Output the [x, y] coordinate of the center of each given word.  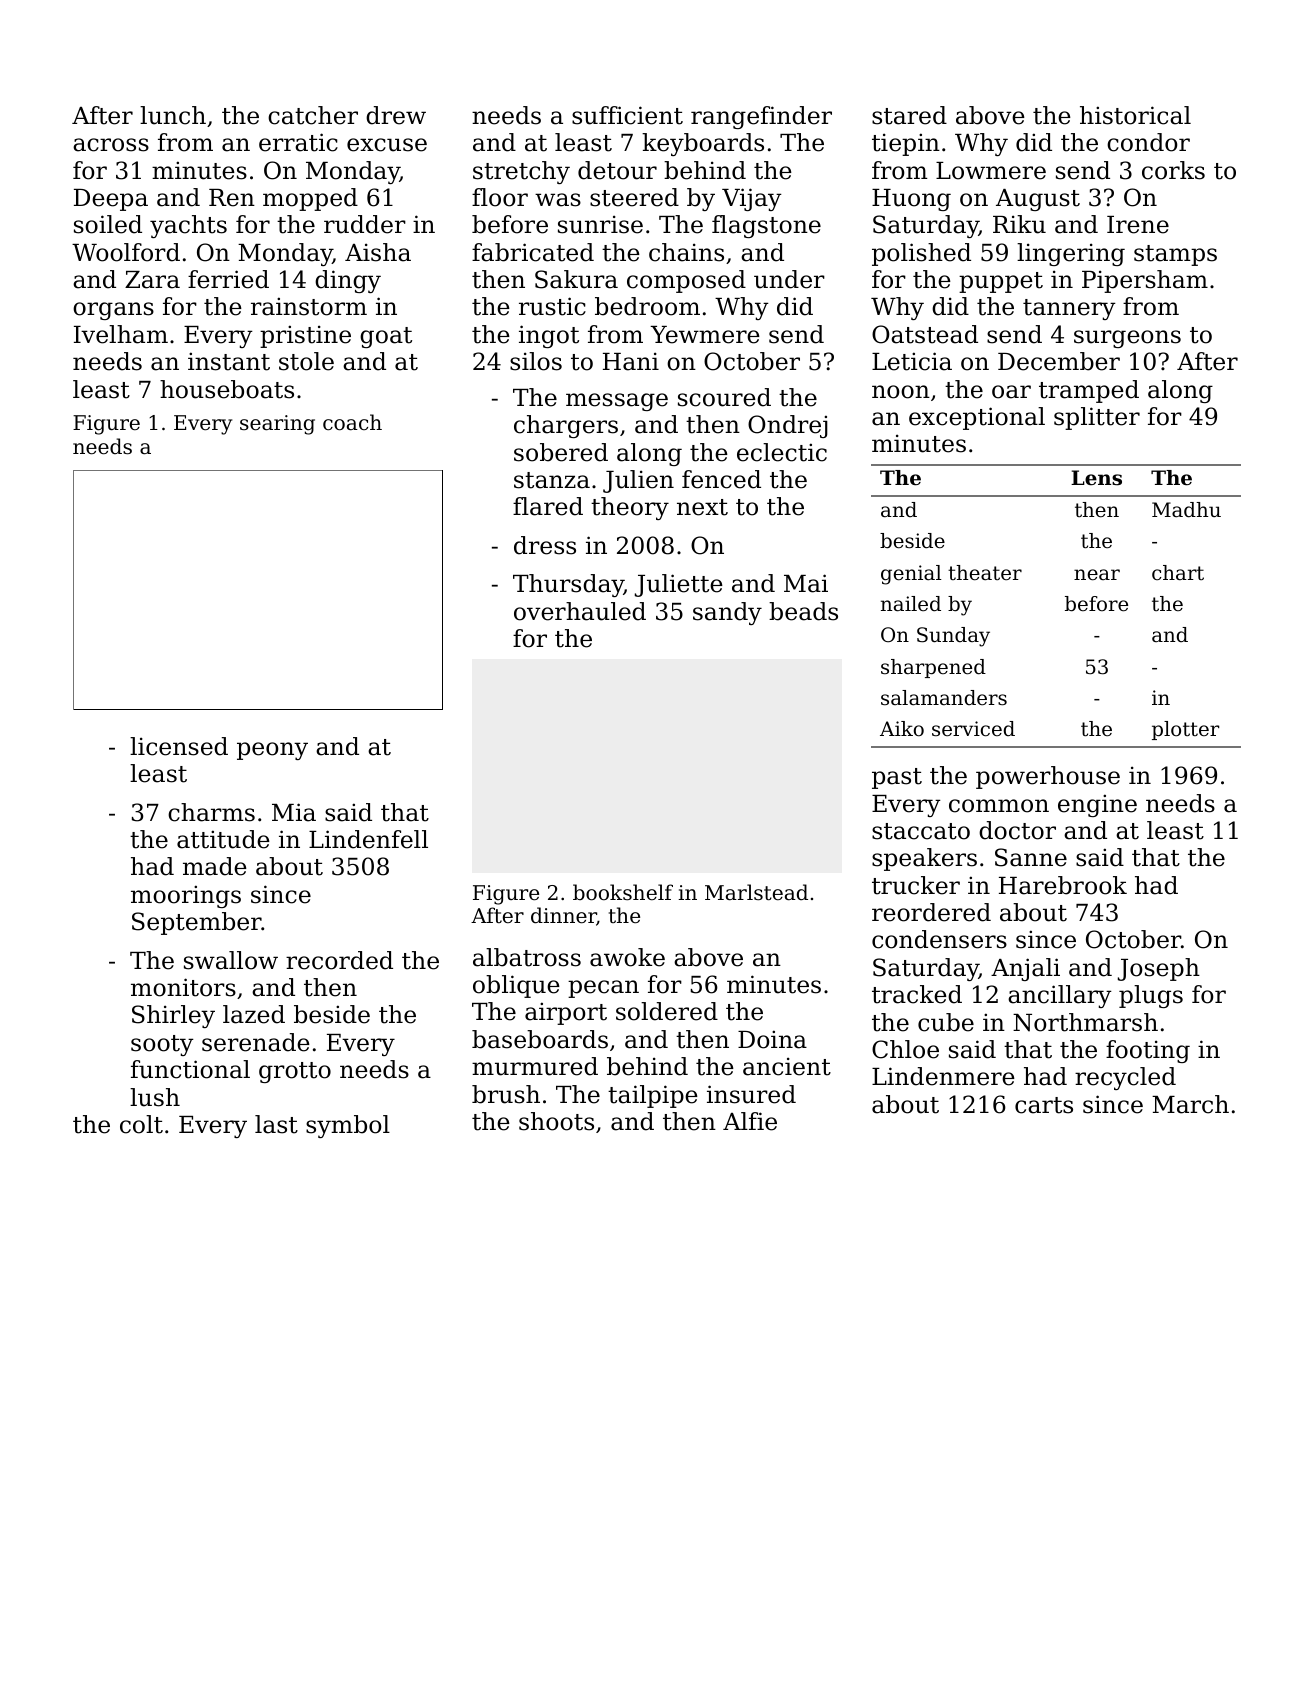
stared [909, 115]
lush [155, 1097]
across [111, 145]
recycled [1125, 1078]
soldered [667, 1011]
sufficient [627, 115]
